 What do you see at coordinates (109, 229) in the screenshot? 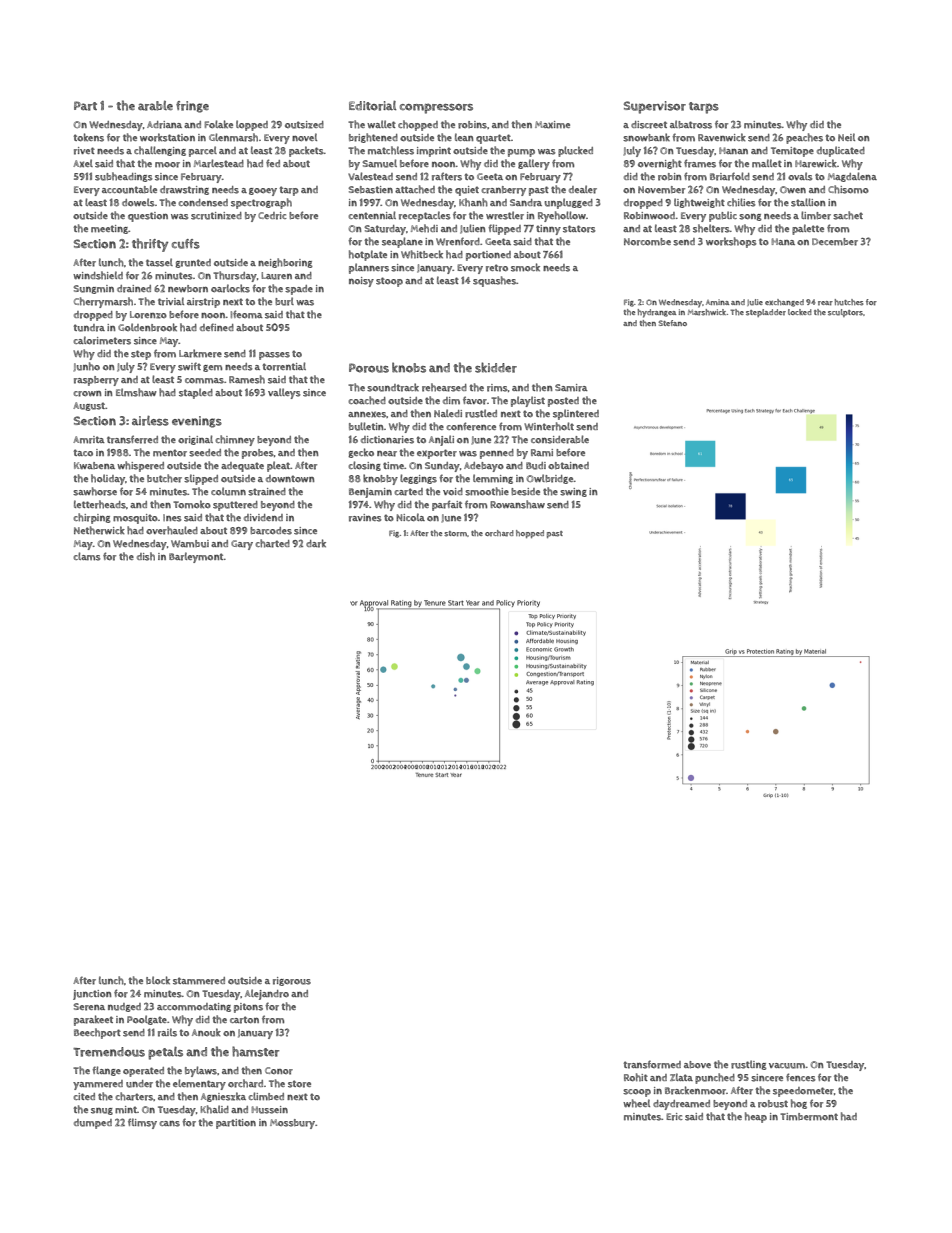
I see `meeting` at bounding box center [109, 229].
